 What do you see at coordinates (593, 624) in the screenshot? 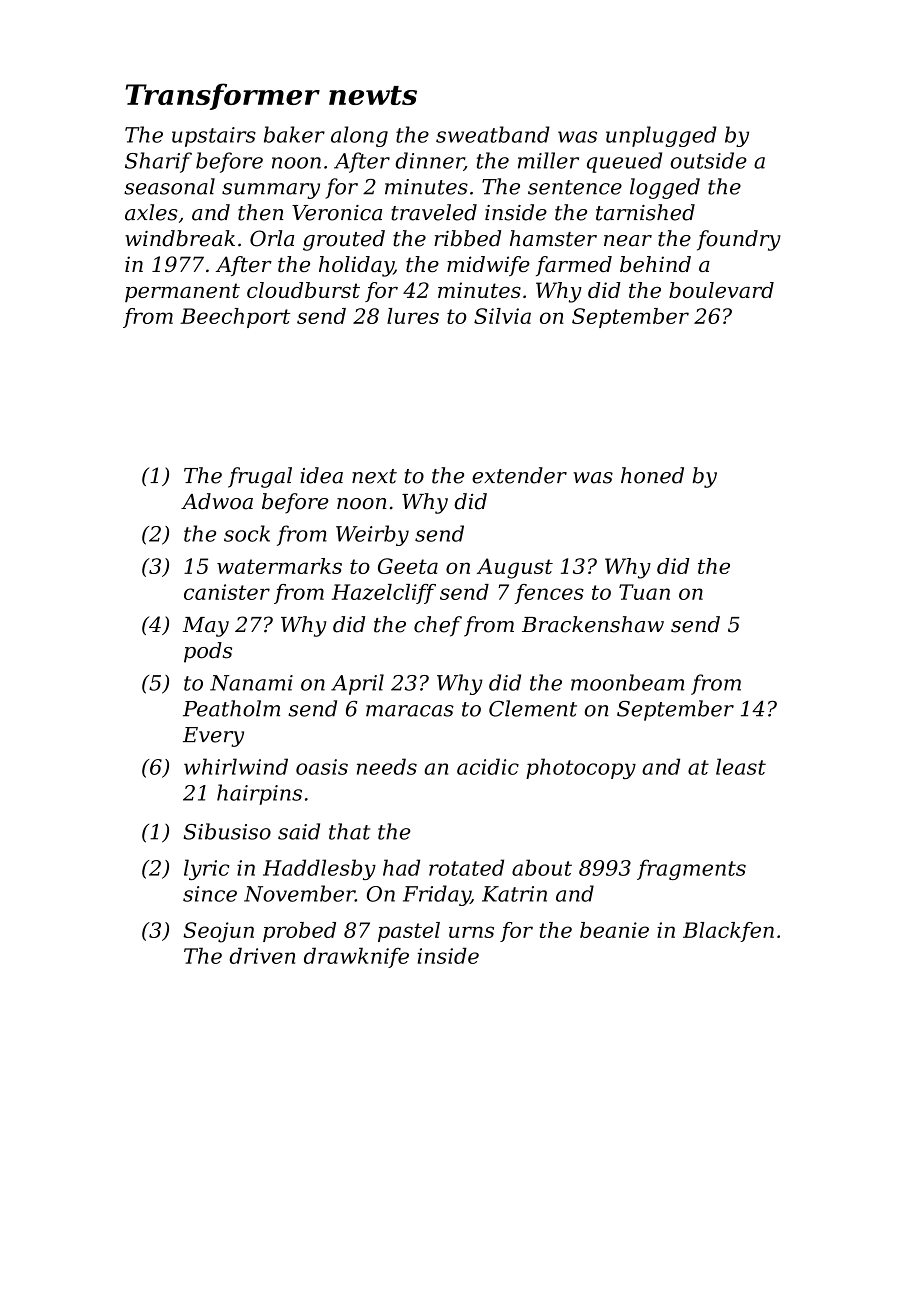
I see `Brackenshaw` at bounding box center [593, 624].
